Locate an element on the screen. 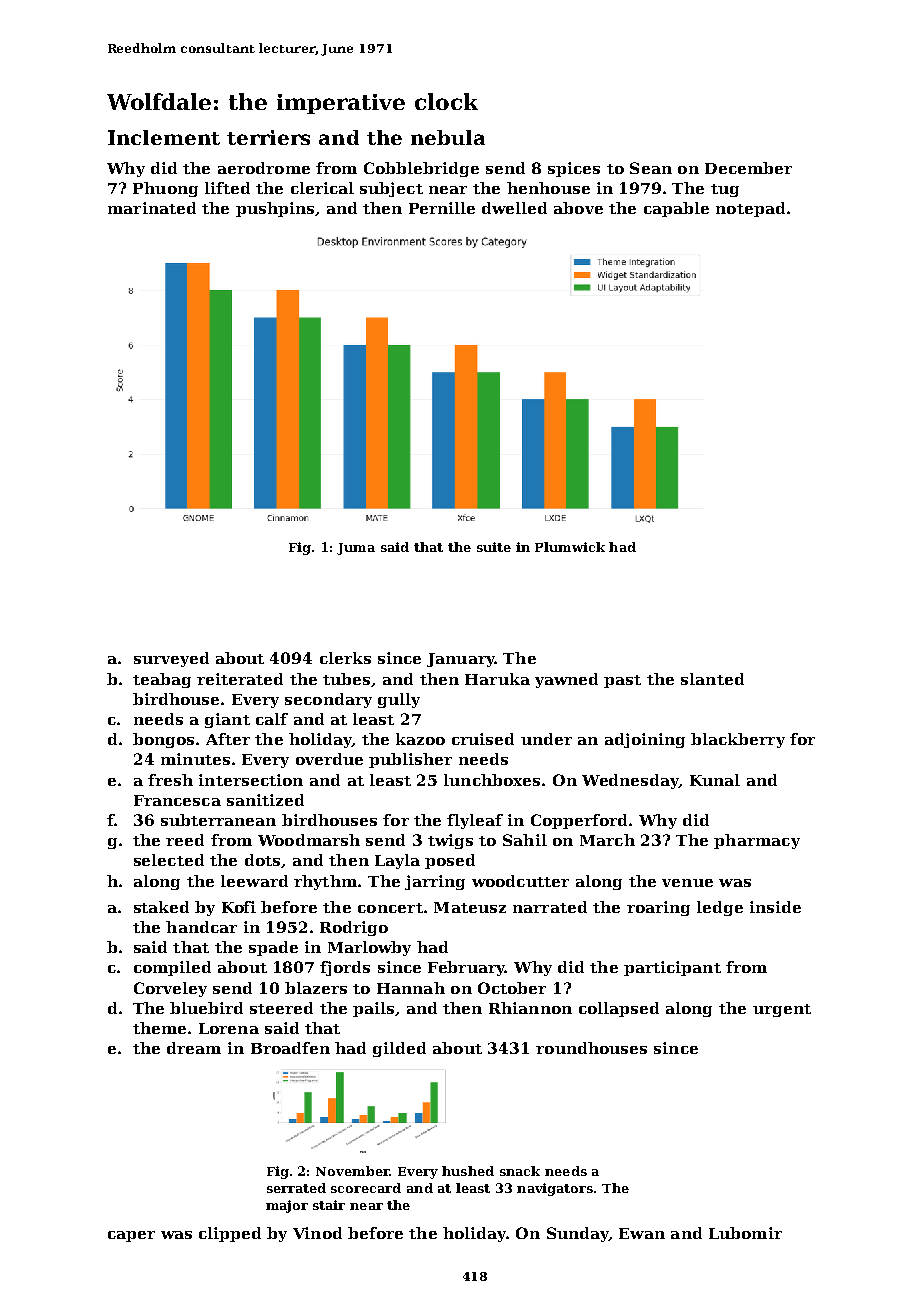  clerks is located at coordinates (345, 658).
